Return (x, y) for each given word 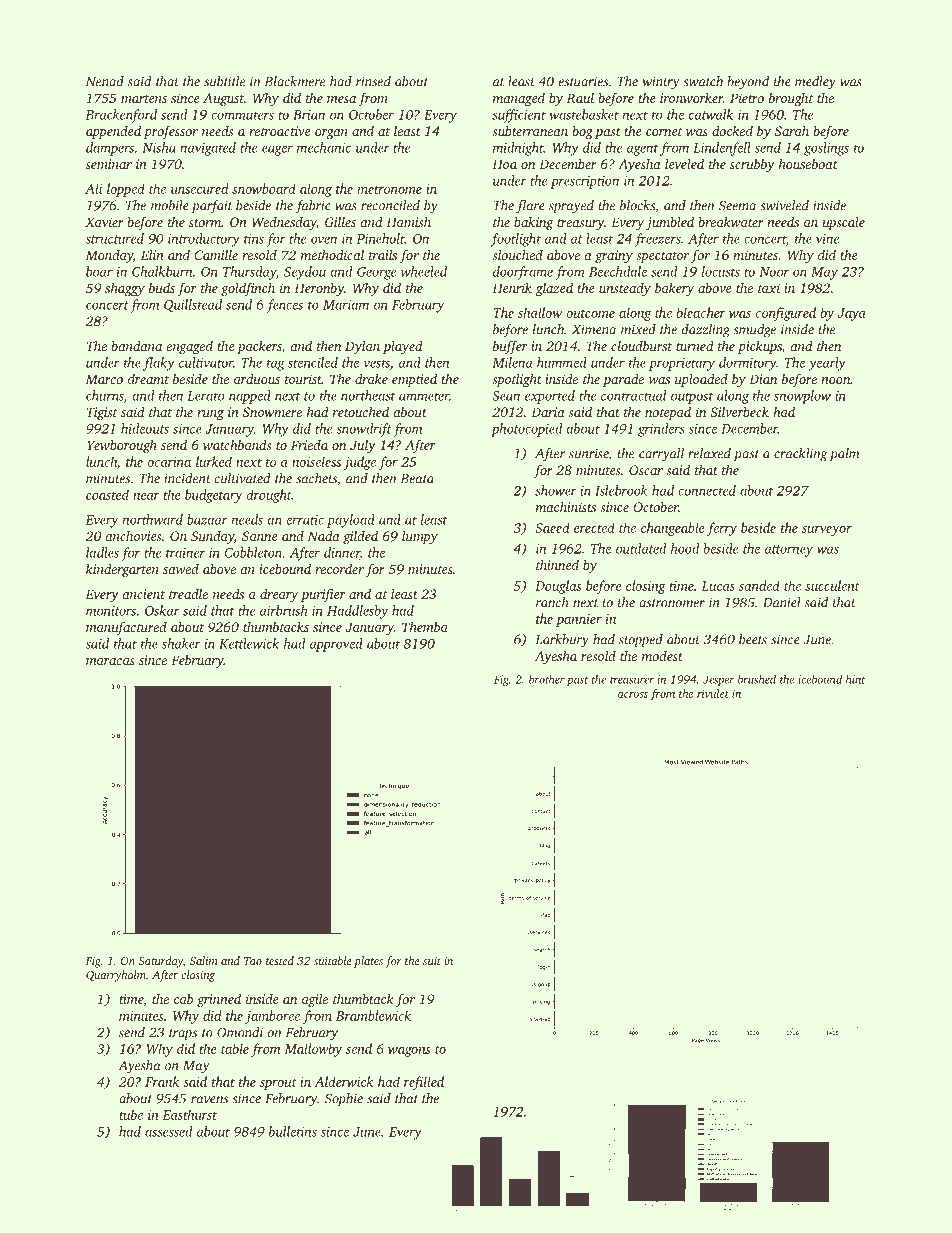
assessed (169, 1131)
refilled (424, 1083)
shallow (540, 312)
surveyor (827, 531)
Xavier (104, 222)
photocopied (527, 430)
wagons (409, 1052)
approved (336, 645)
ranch (552, 602)
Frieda (309, 445)
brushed (757, 679)
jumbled (670, 223)
